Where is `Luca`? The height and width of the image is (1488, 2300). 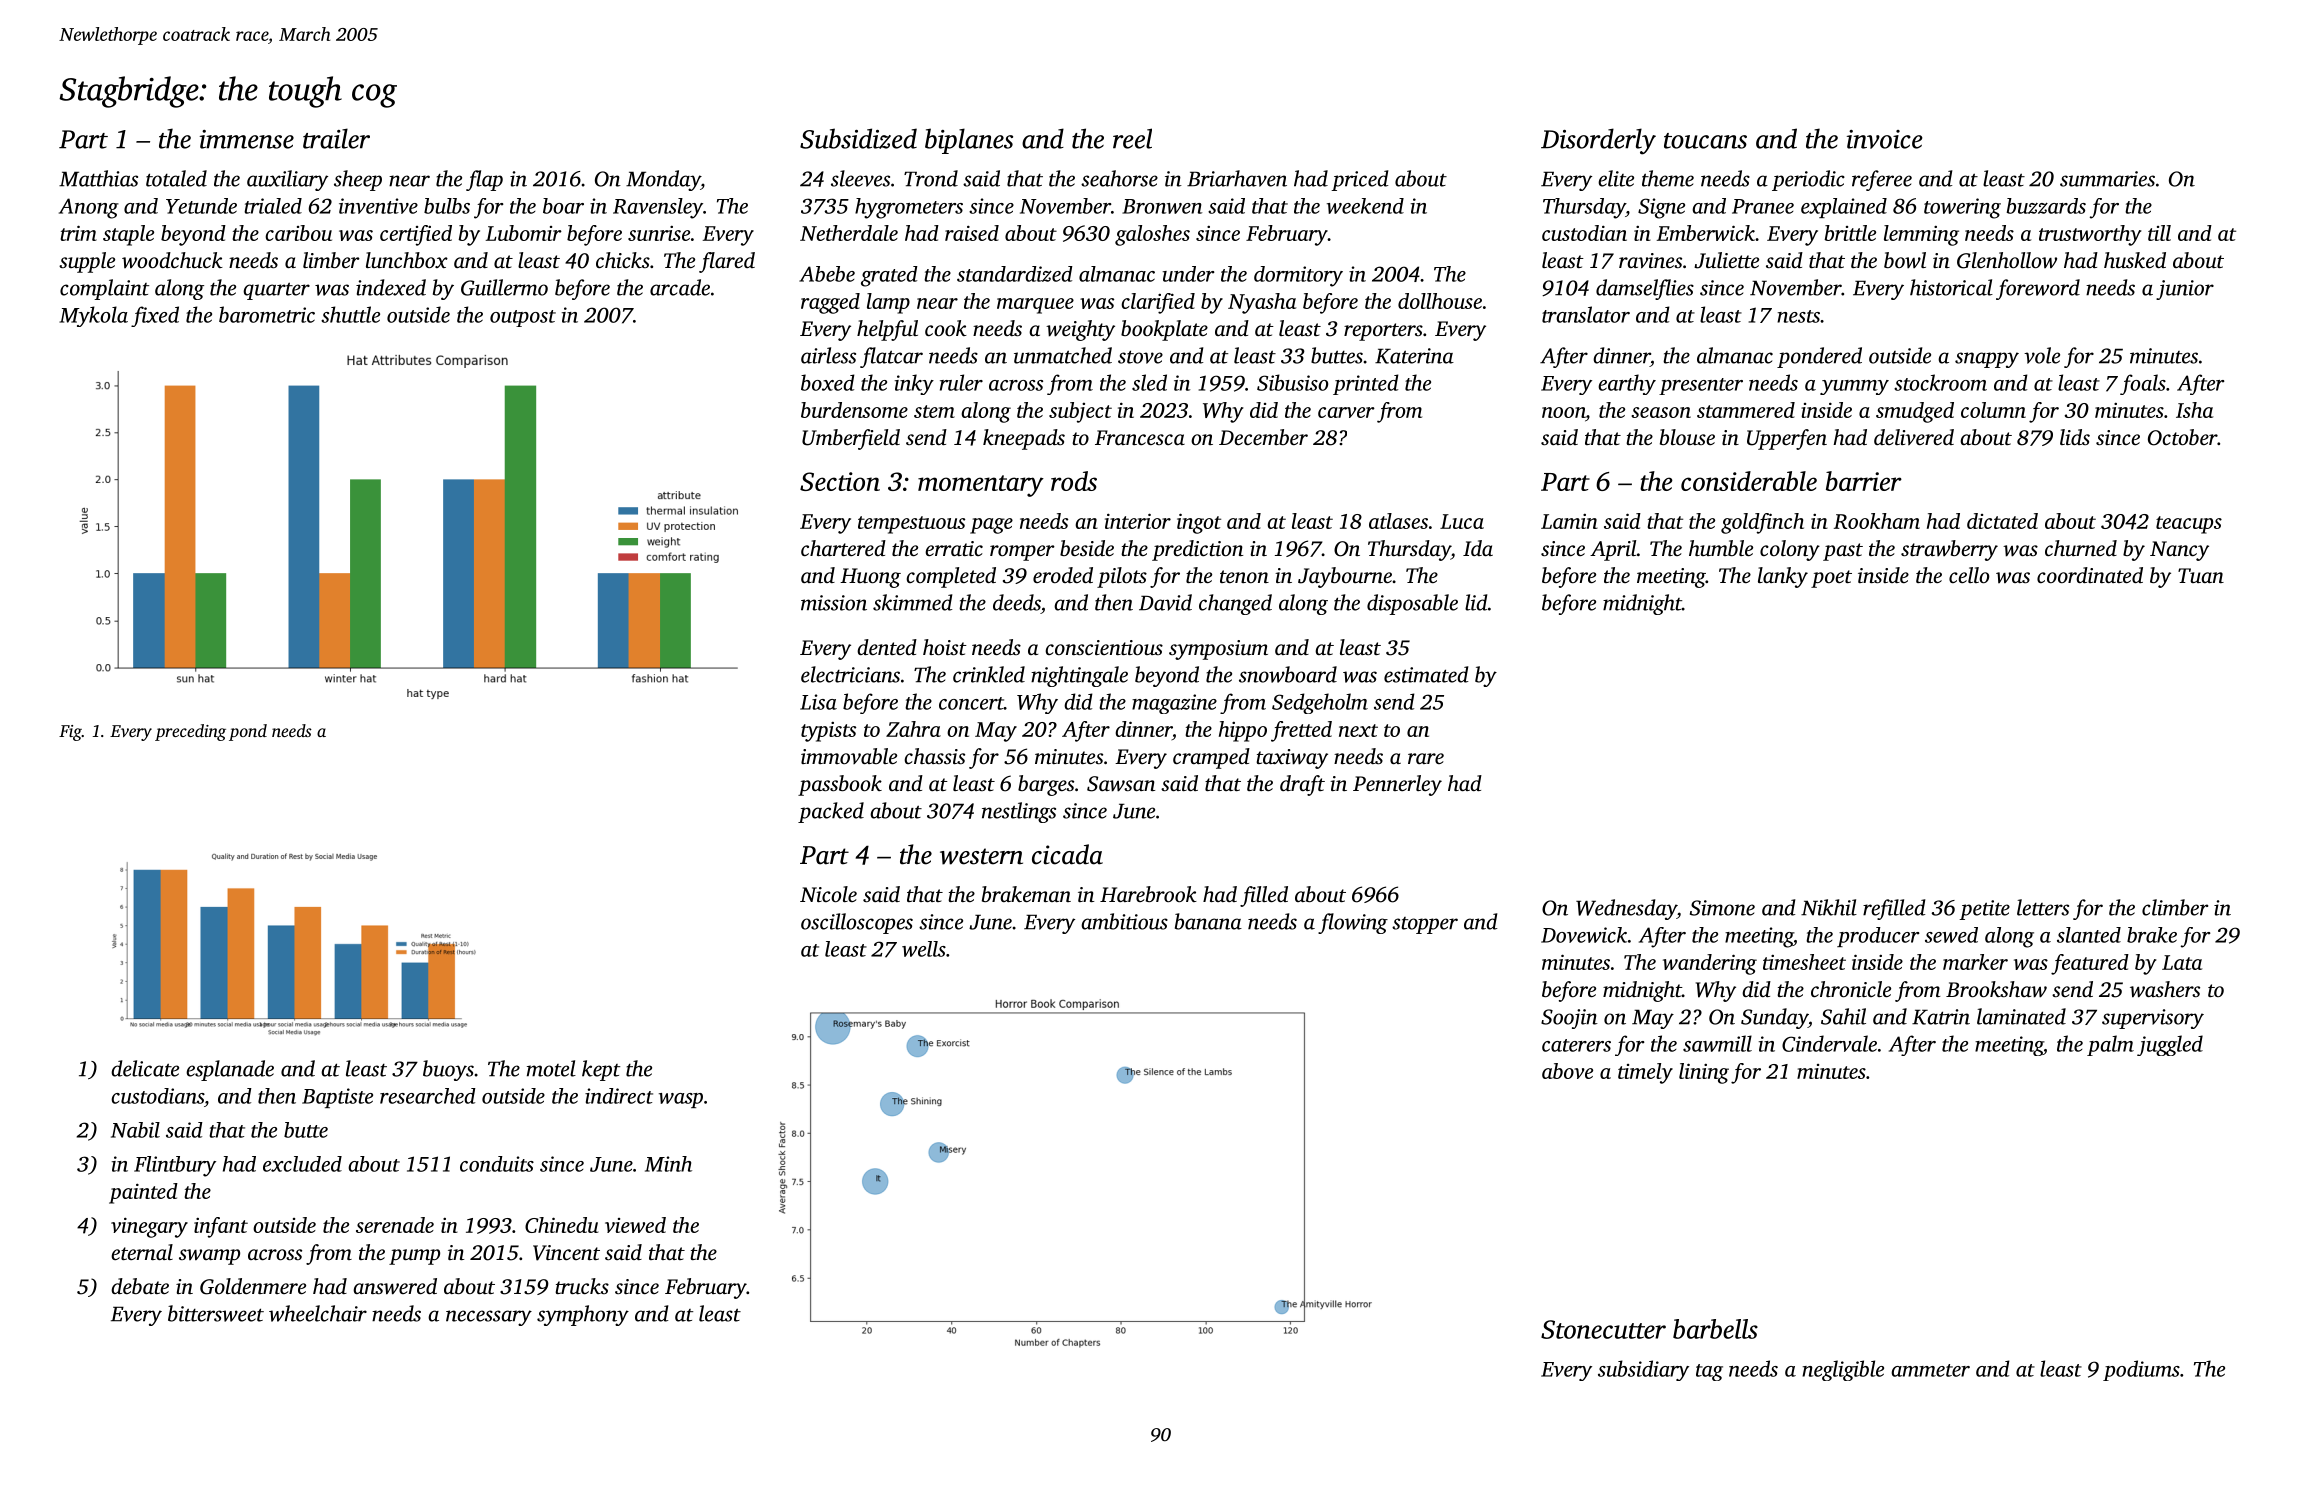
Luca is located at coordinates (1462, 521).
